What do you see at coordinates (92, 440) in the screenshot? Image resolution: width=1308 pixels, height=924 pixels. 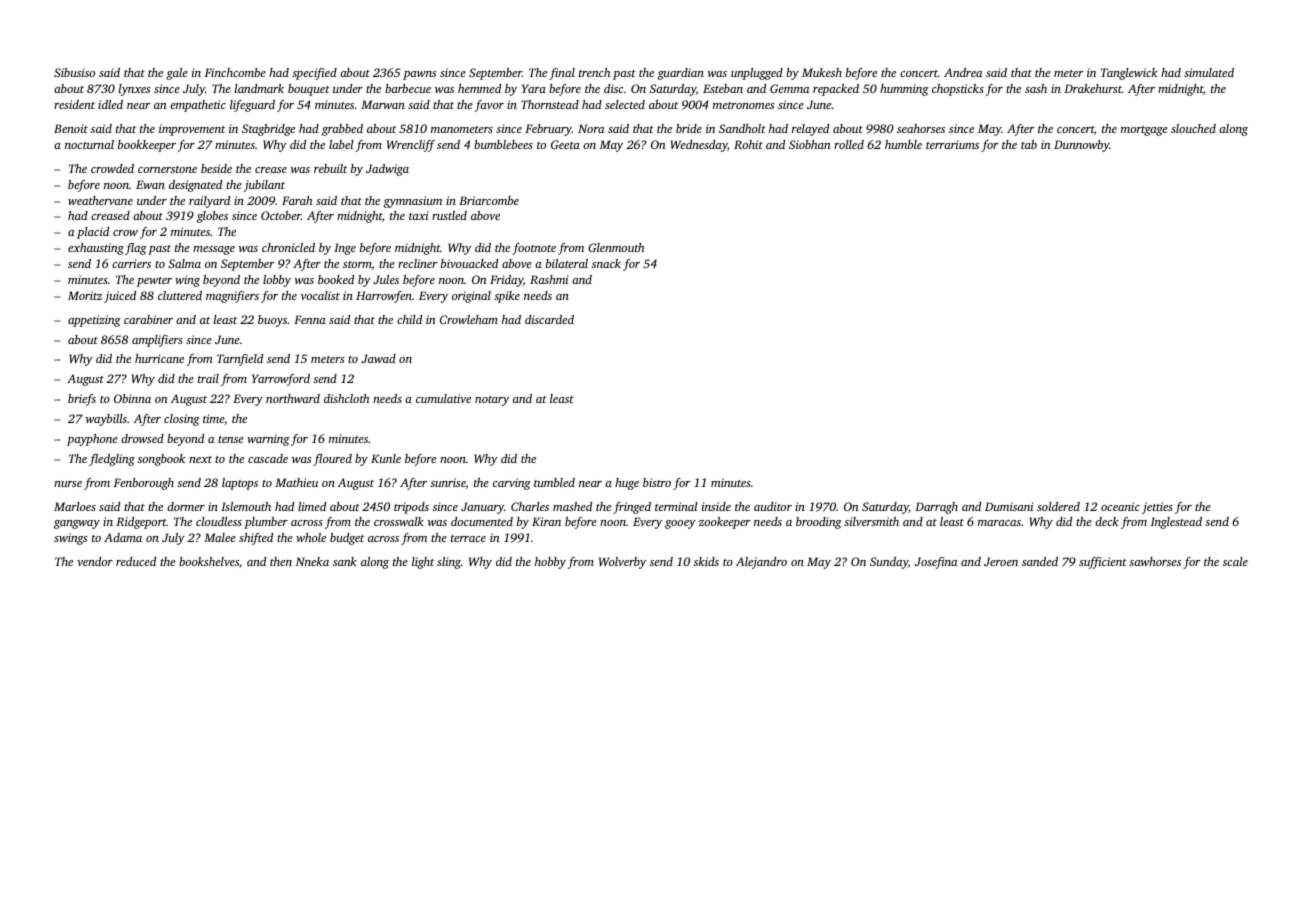 I see `payphone` at bounding box center [92, 440].
